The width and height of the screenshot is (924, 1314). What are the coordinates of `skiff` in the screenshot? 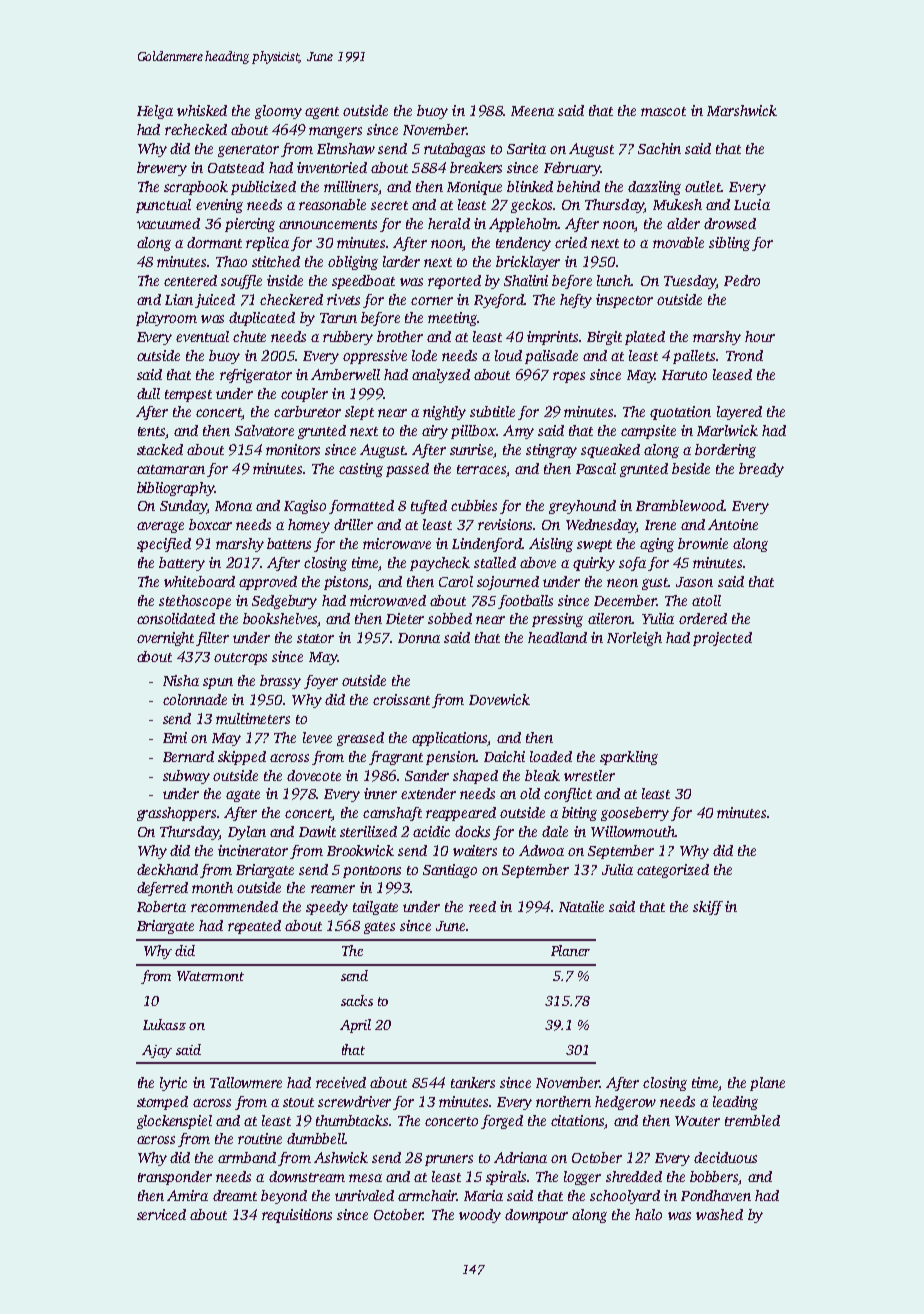 It's located at (708, 908).
